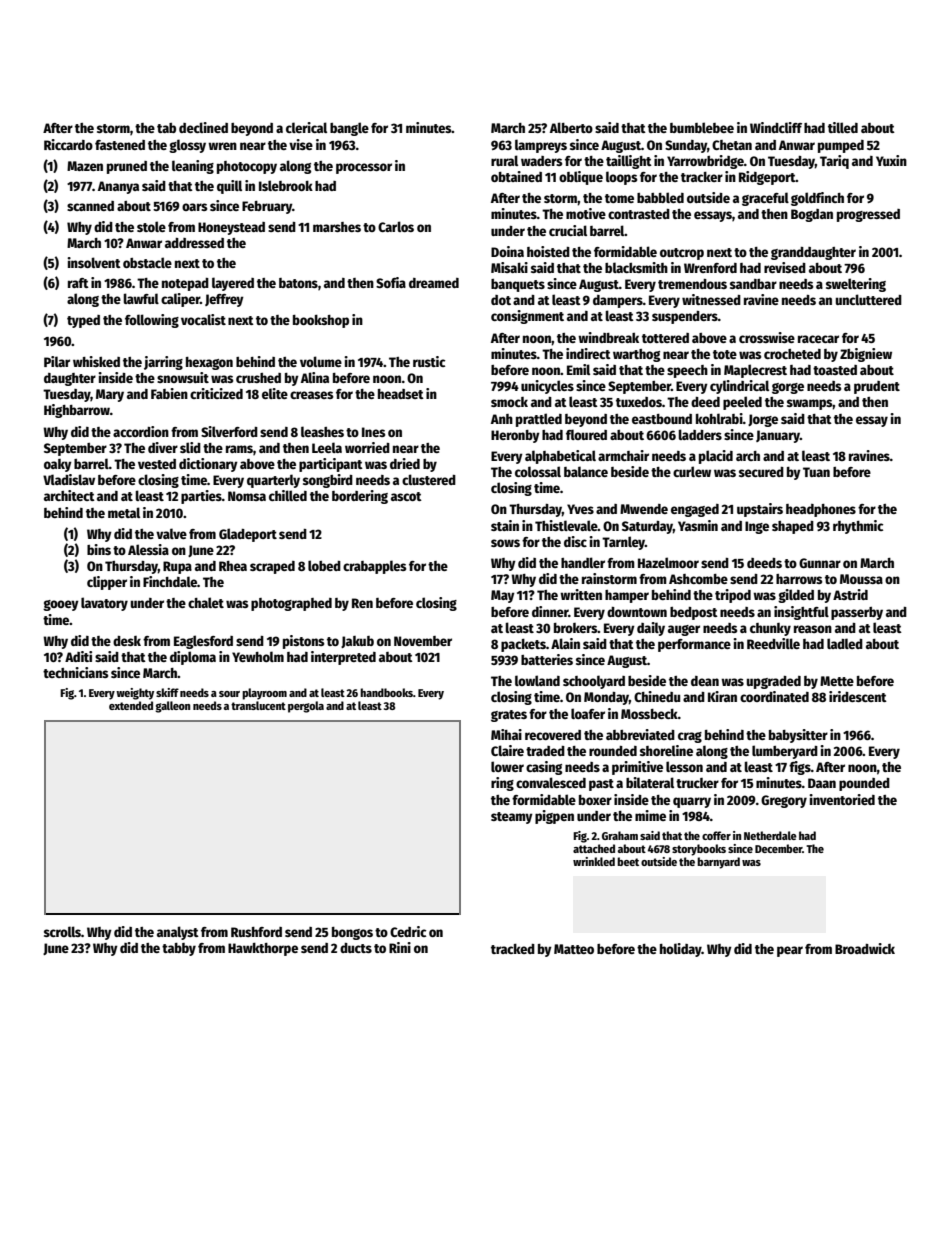 The image size is (952, 1233). What do you see at coordinates (755, 371) in the page?
I see `Maplecrest` at bounding box center [755, 371].
